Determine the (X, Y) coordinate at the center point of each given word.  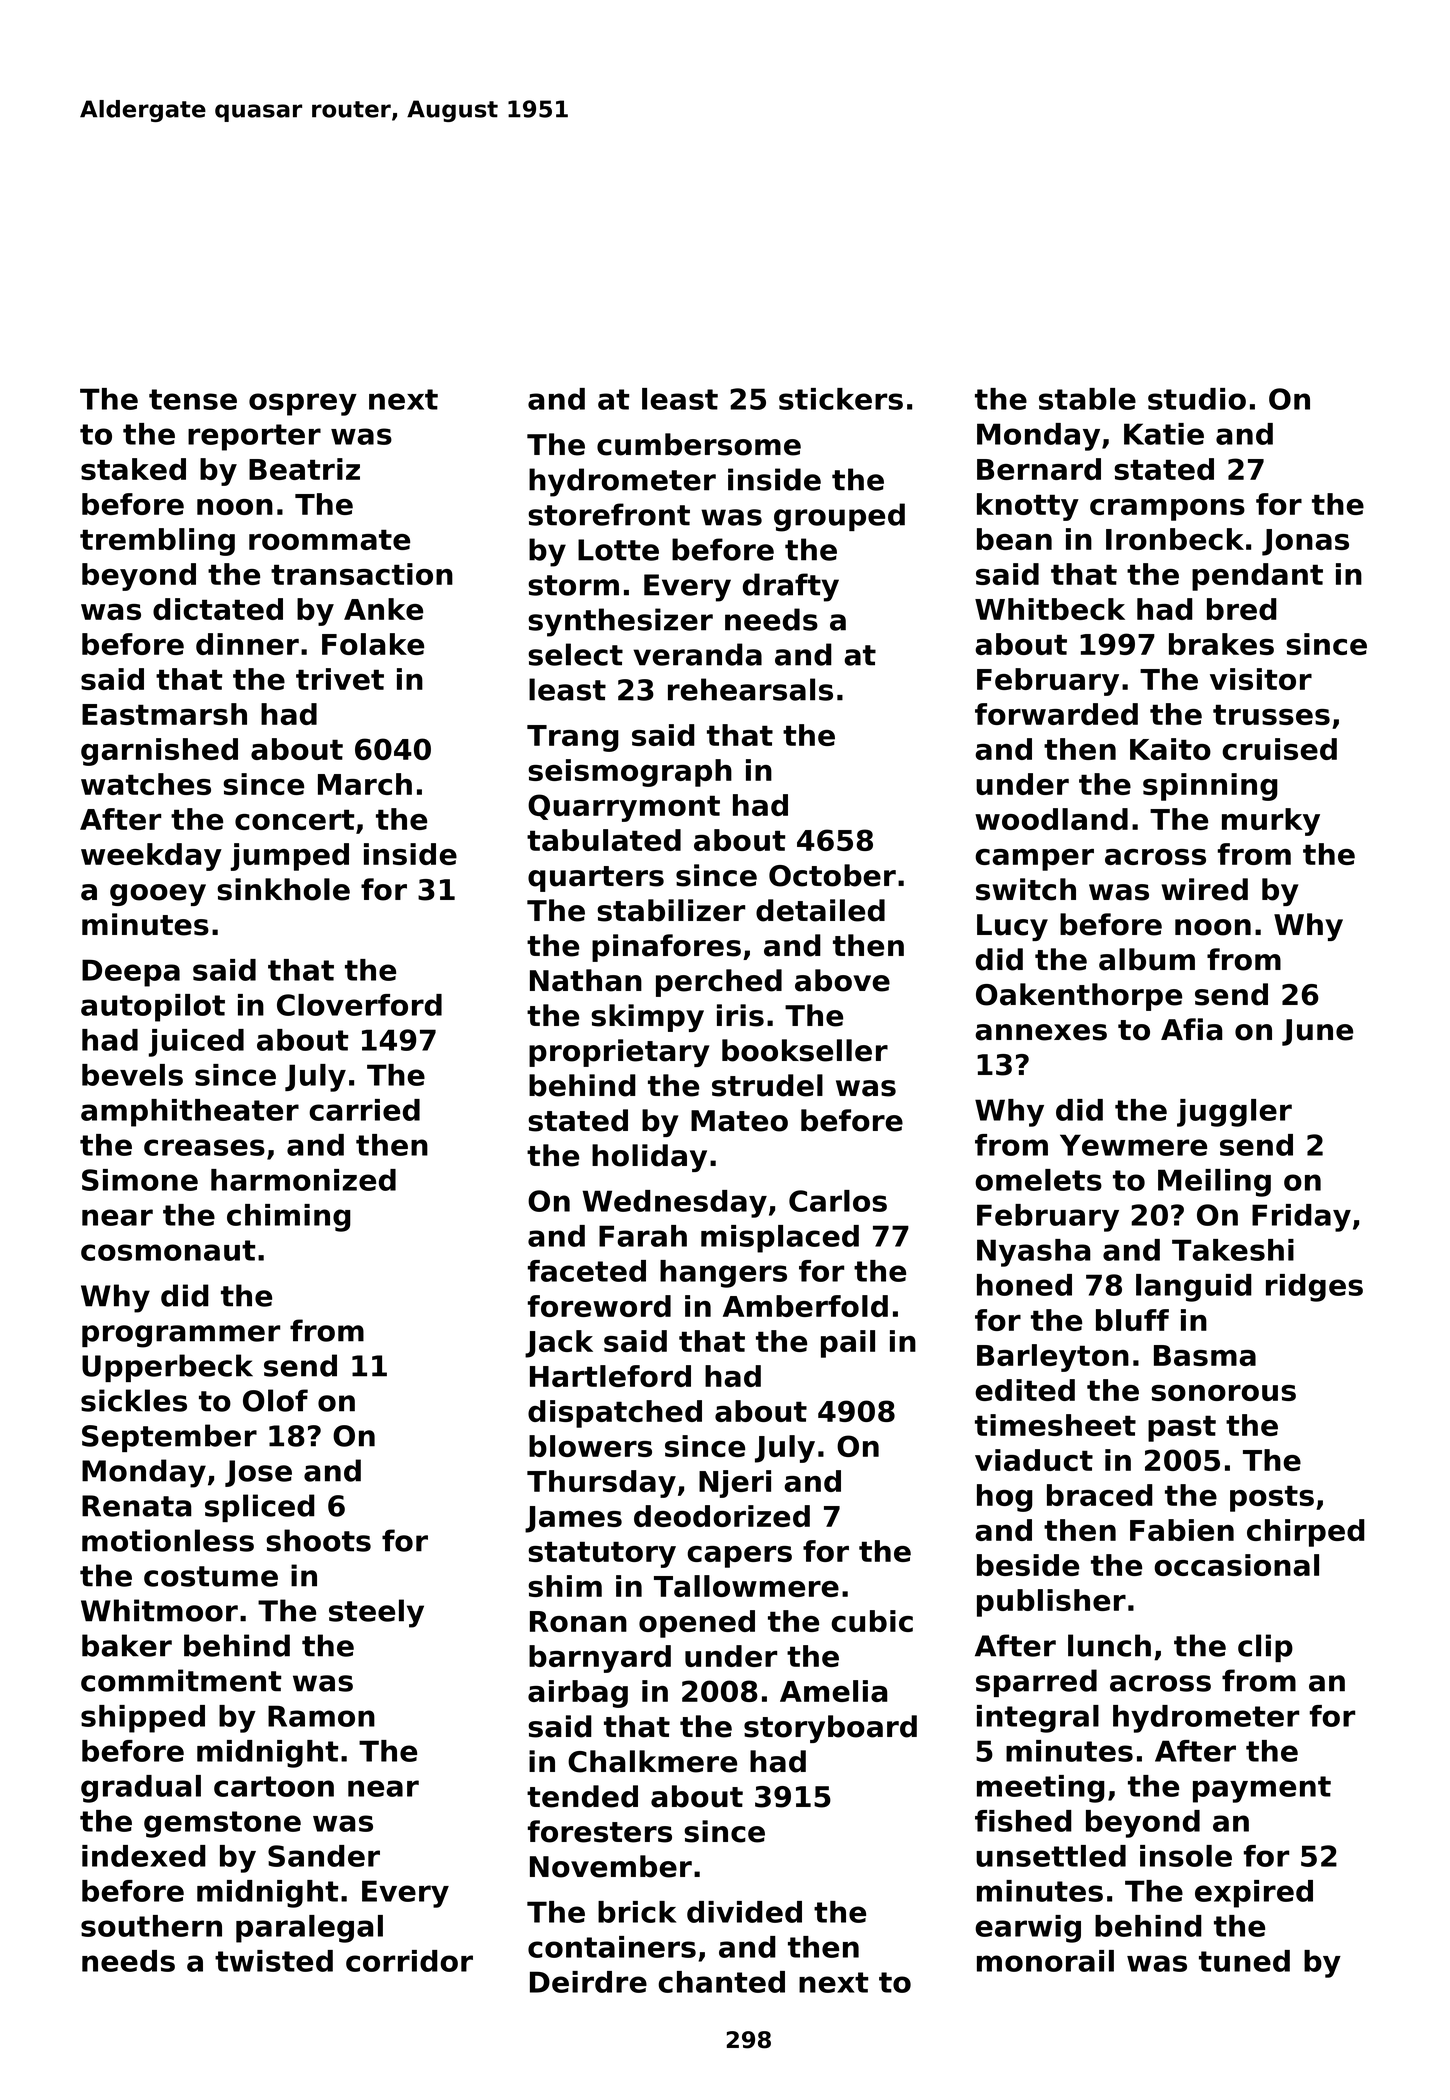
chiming (289, 1218)
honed (1024, 1285)
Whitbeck (1050, 609)
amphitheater (190, 1113)
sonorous (1223, 1393)
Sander (324, 1856)
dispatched (615, 1414)
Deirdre (588, 1982)
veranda (697, 654)
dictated (218, 609)
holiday (649, 1158)
